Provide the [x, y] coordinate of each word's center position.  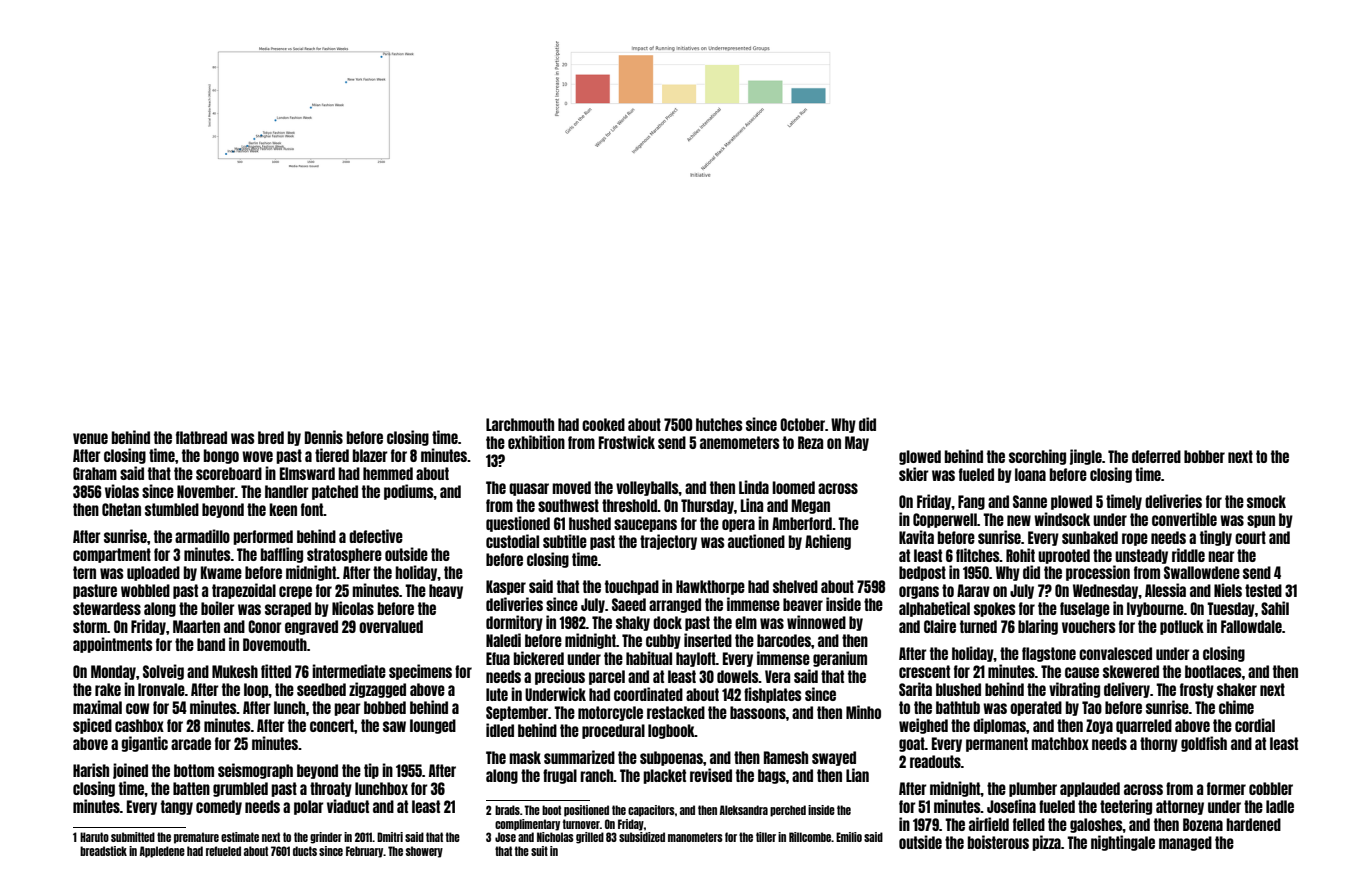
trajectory [668, 542]
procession [1098, 573]
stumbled [172, 509]
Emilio [849, 837]
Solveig [163, 672]
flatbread [201, 437]
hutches [719, 424]
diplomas [999, 726]
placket [664, 776]
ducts [305, 851]
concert [332, 725]
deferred [1156, 456]
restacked [676, 712]
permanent [997, 744]
